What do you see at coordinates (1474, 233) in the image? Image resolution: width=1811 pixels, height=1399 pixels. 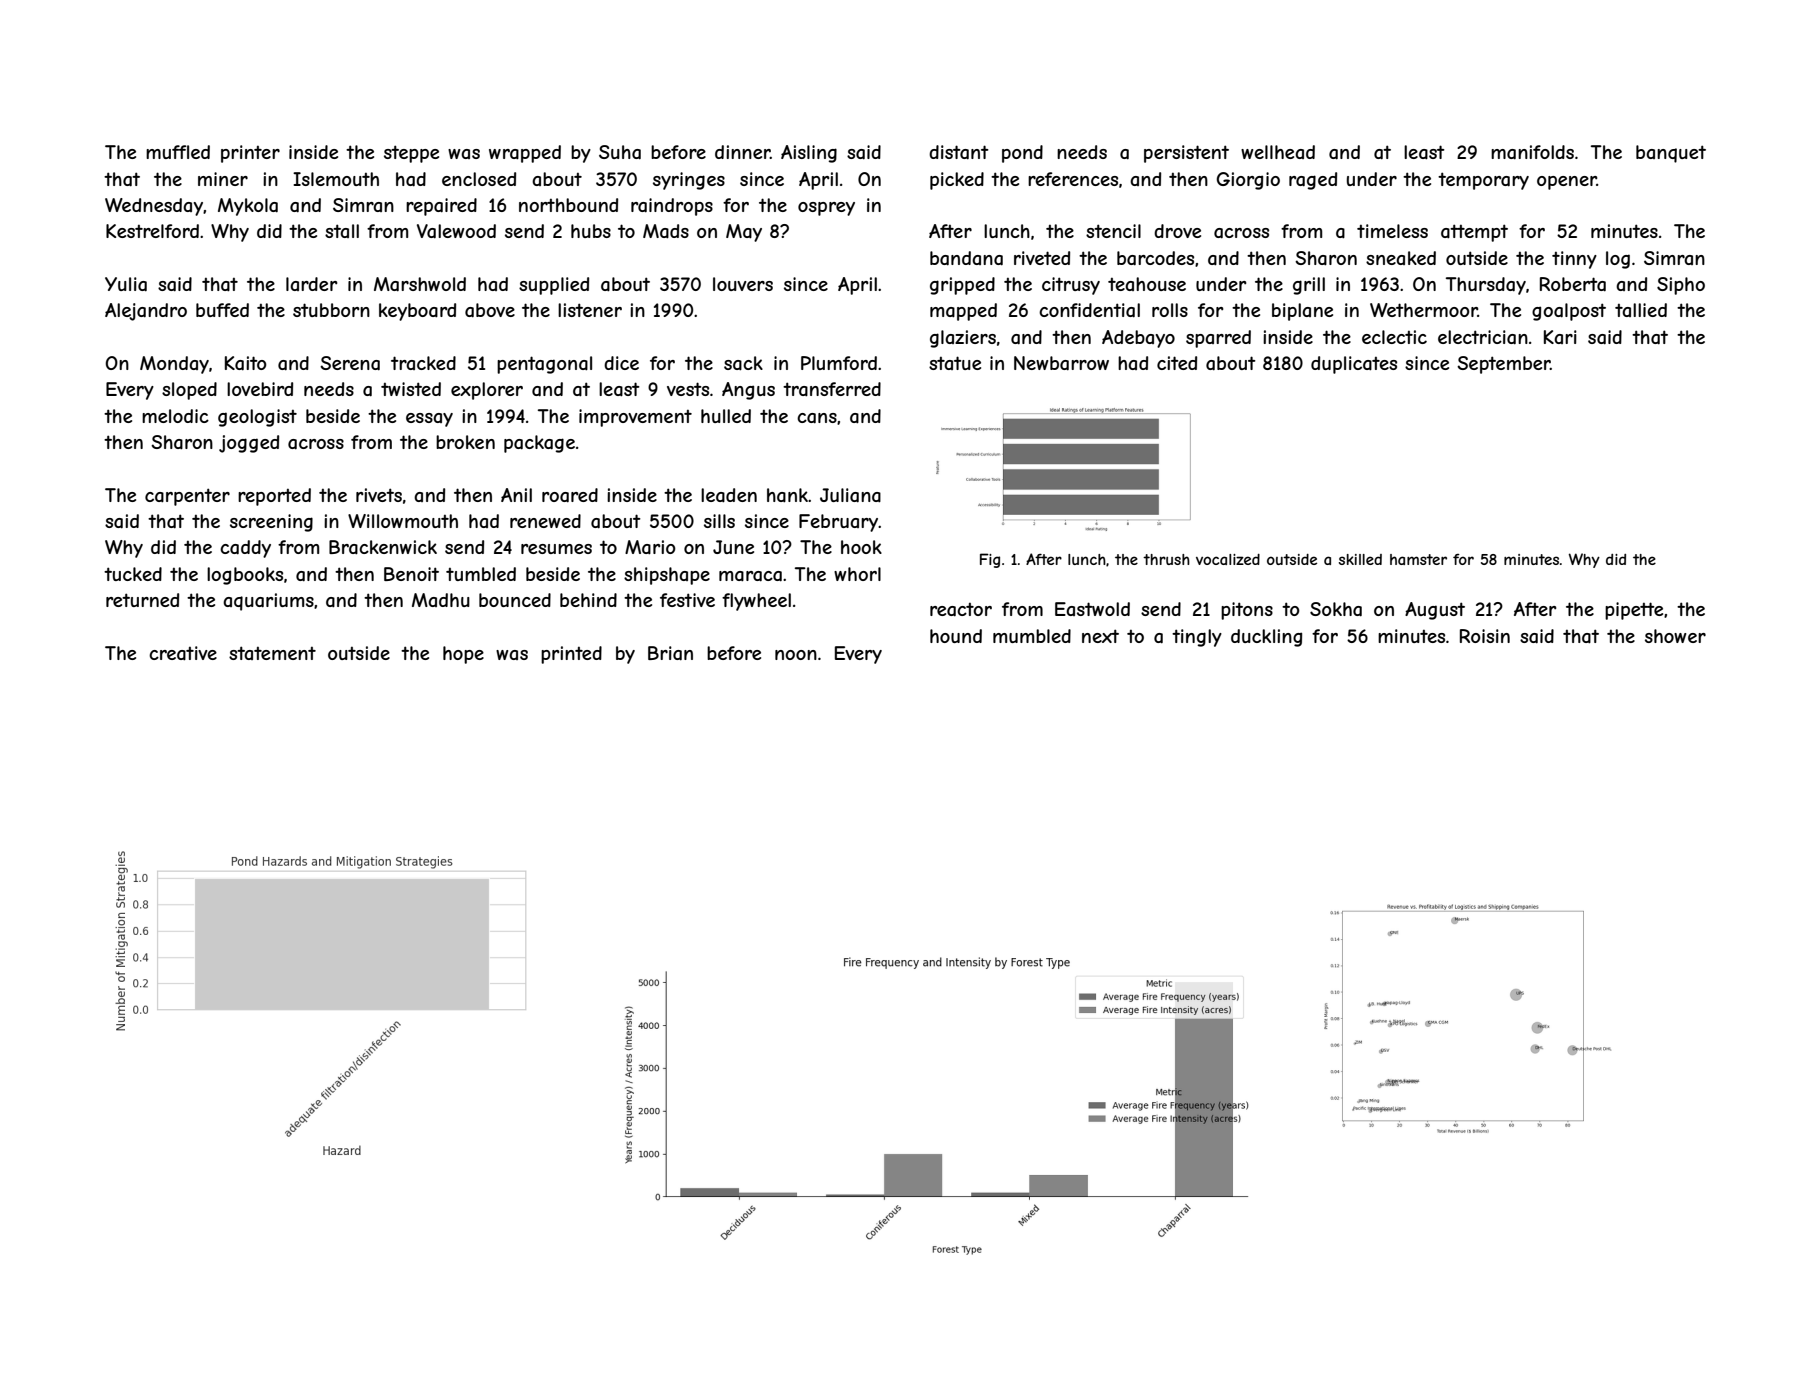 I see `attempt` at bounding box center [1474, 233].
